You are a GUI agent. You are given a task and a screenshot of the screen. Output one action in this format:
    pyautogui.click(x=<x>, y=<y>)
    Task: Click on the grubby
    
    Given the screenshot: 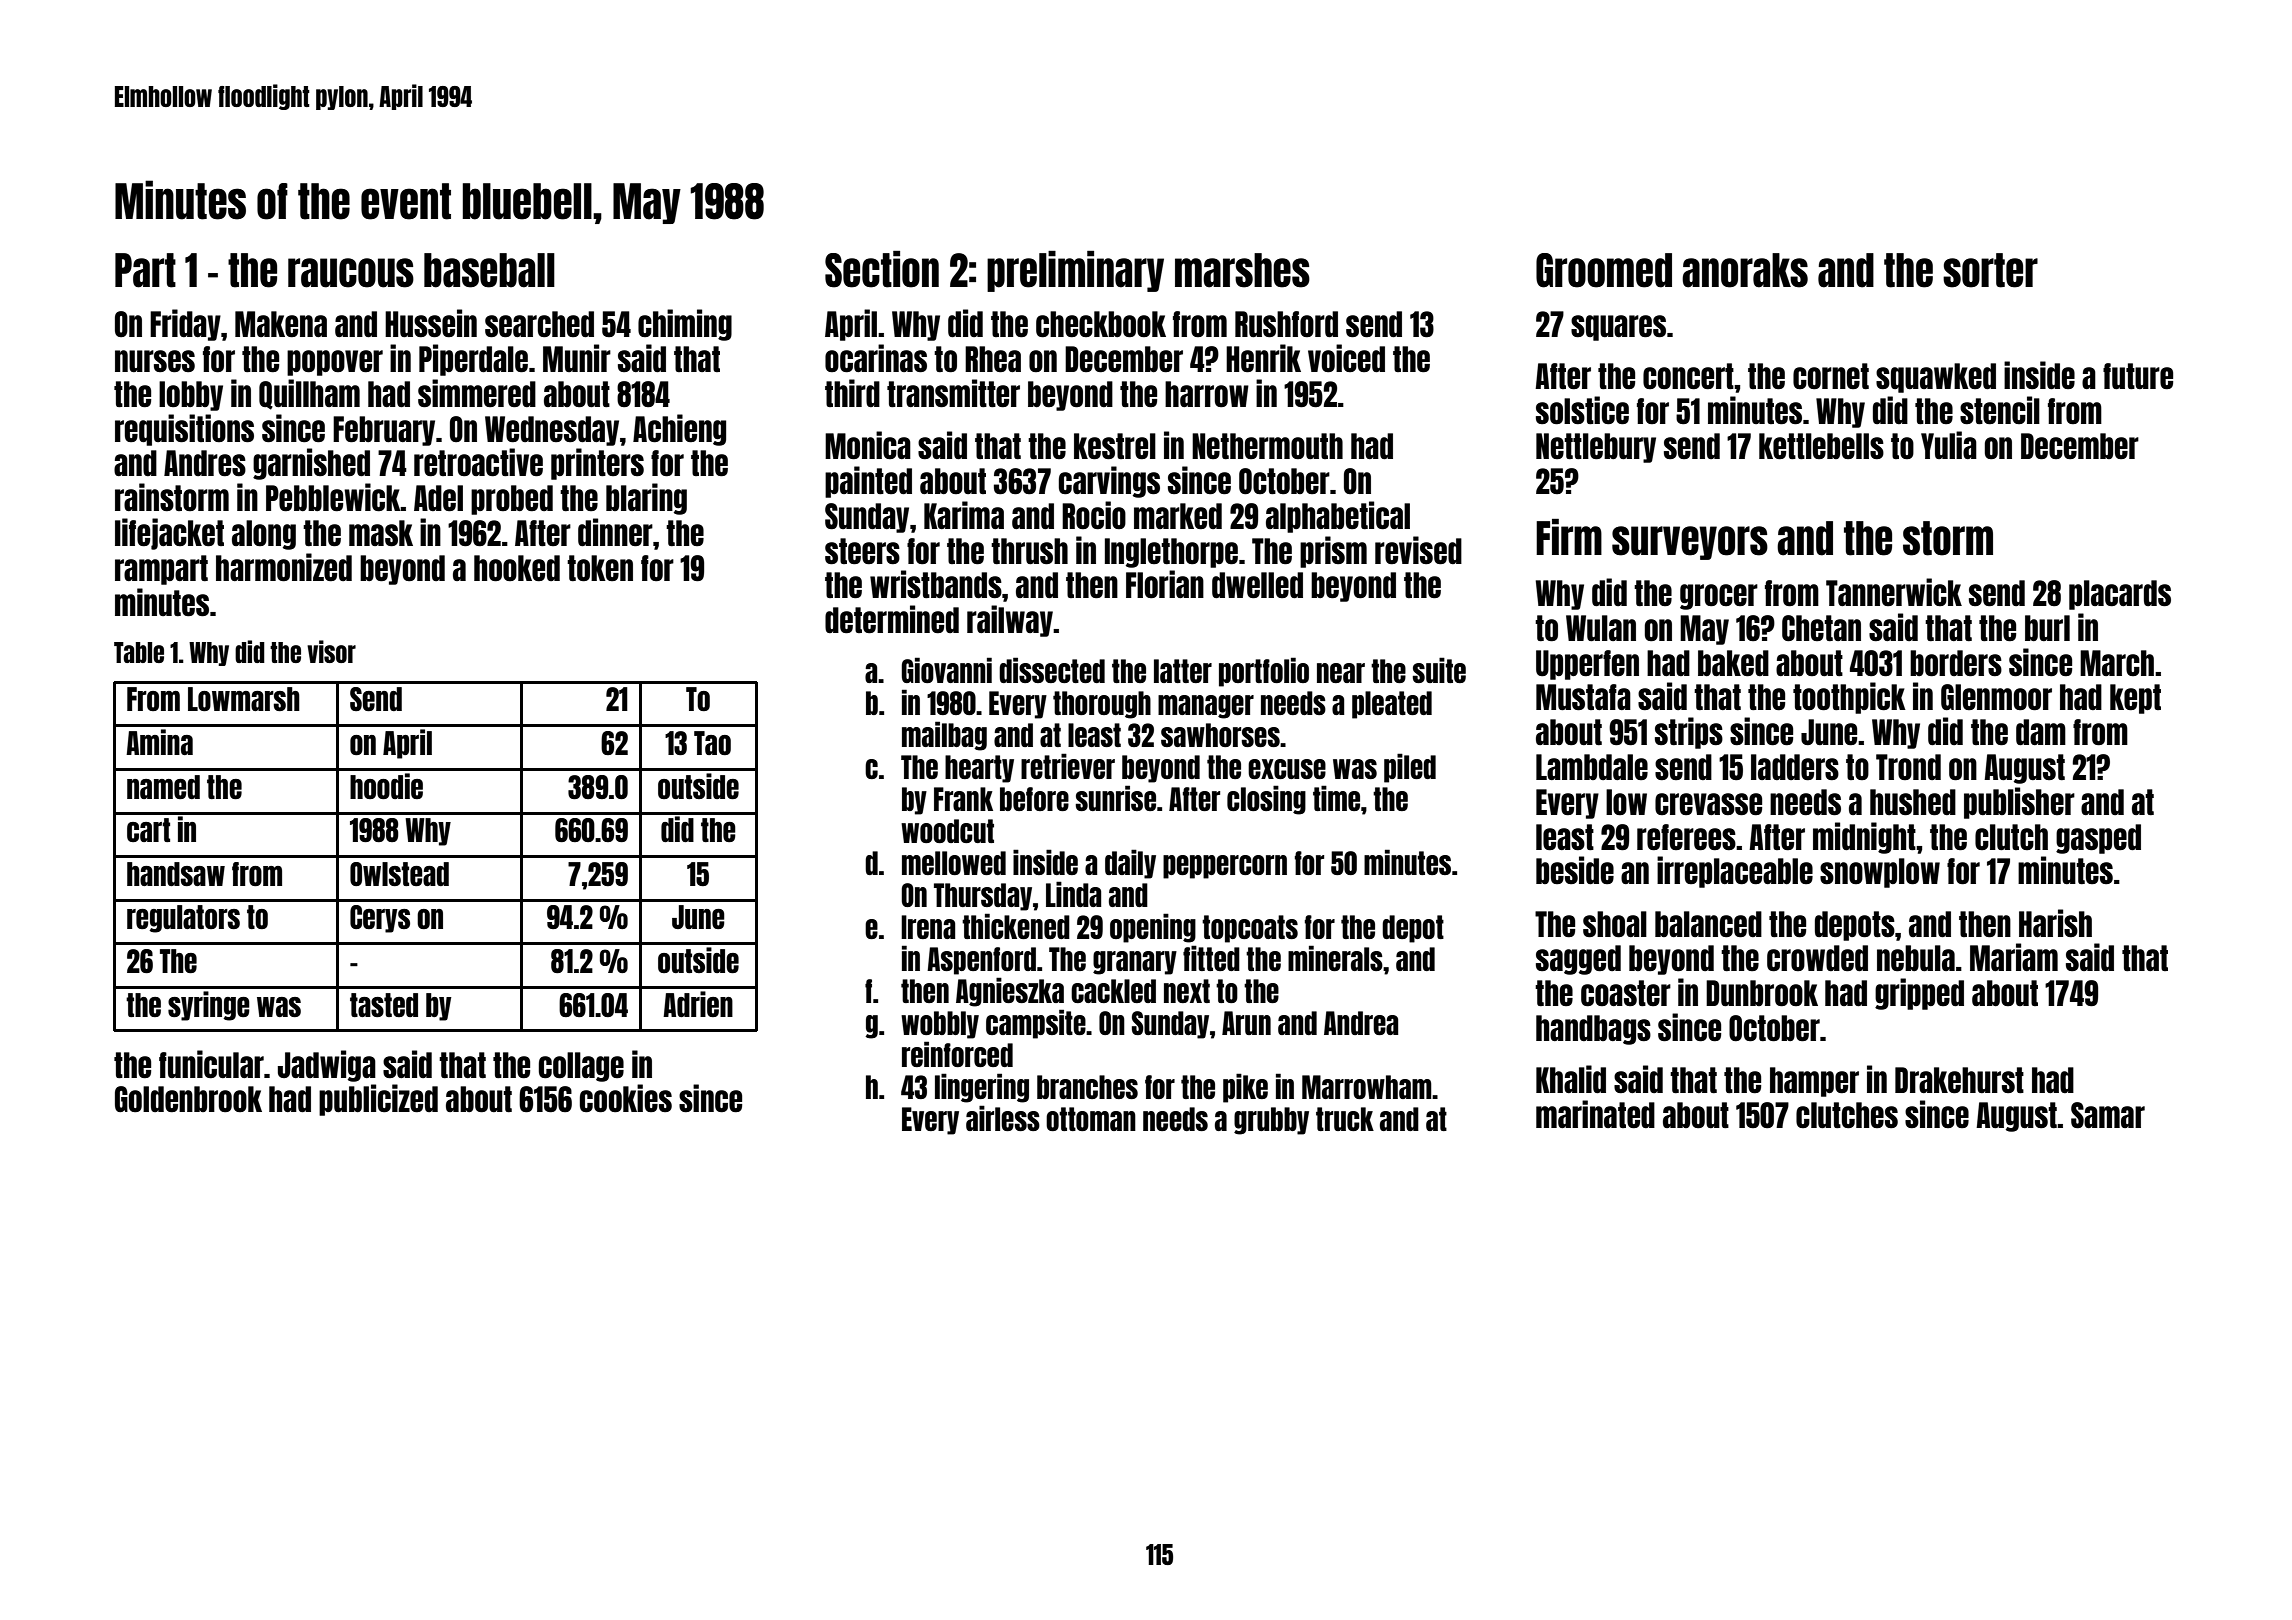 What is the action you would take?
    pyautogui.click(x=1271, y=1121)
